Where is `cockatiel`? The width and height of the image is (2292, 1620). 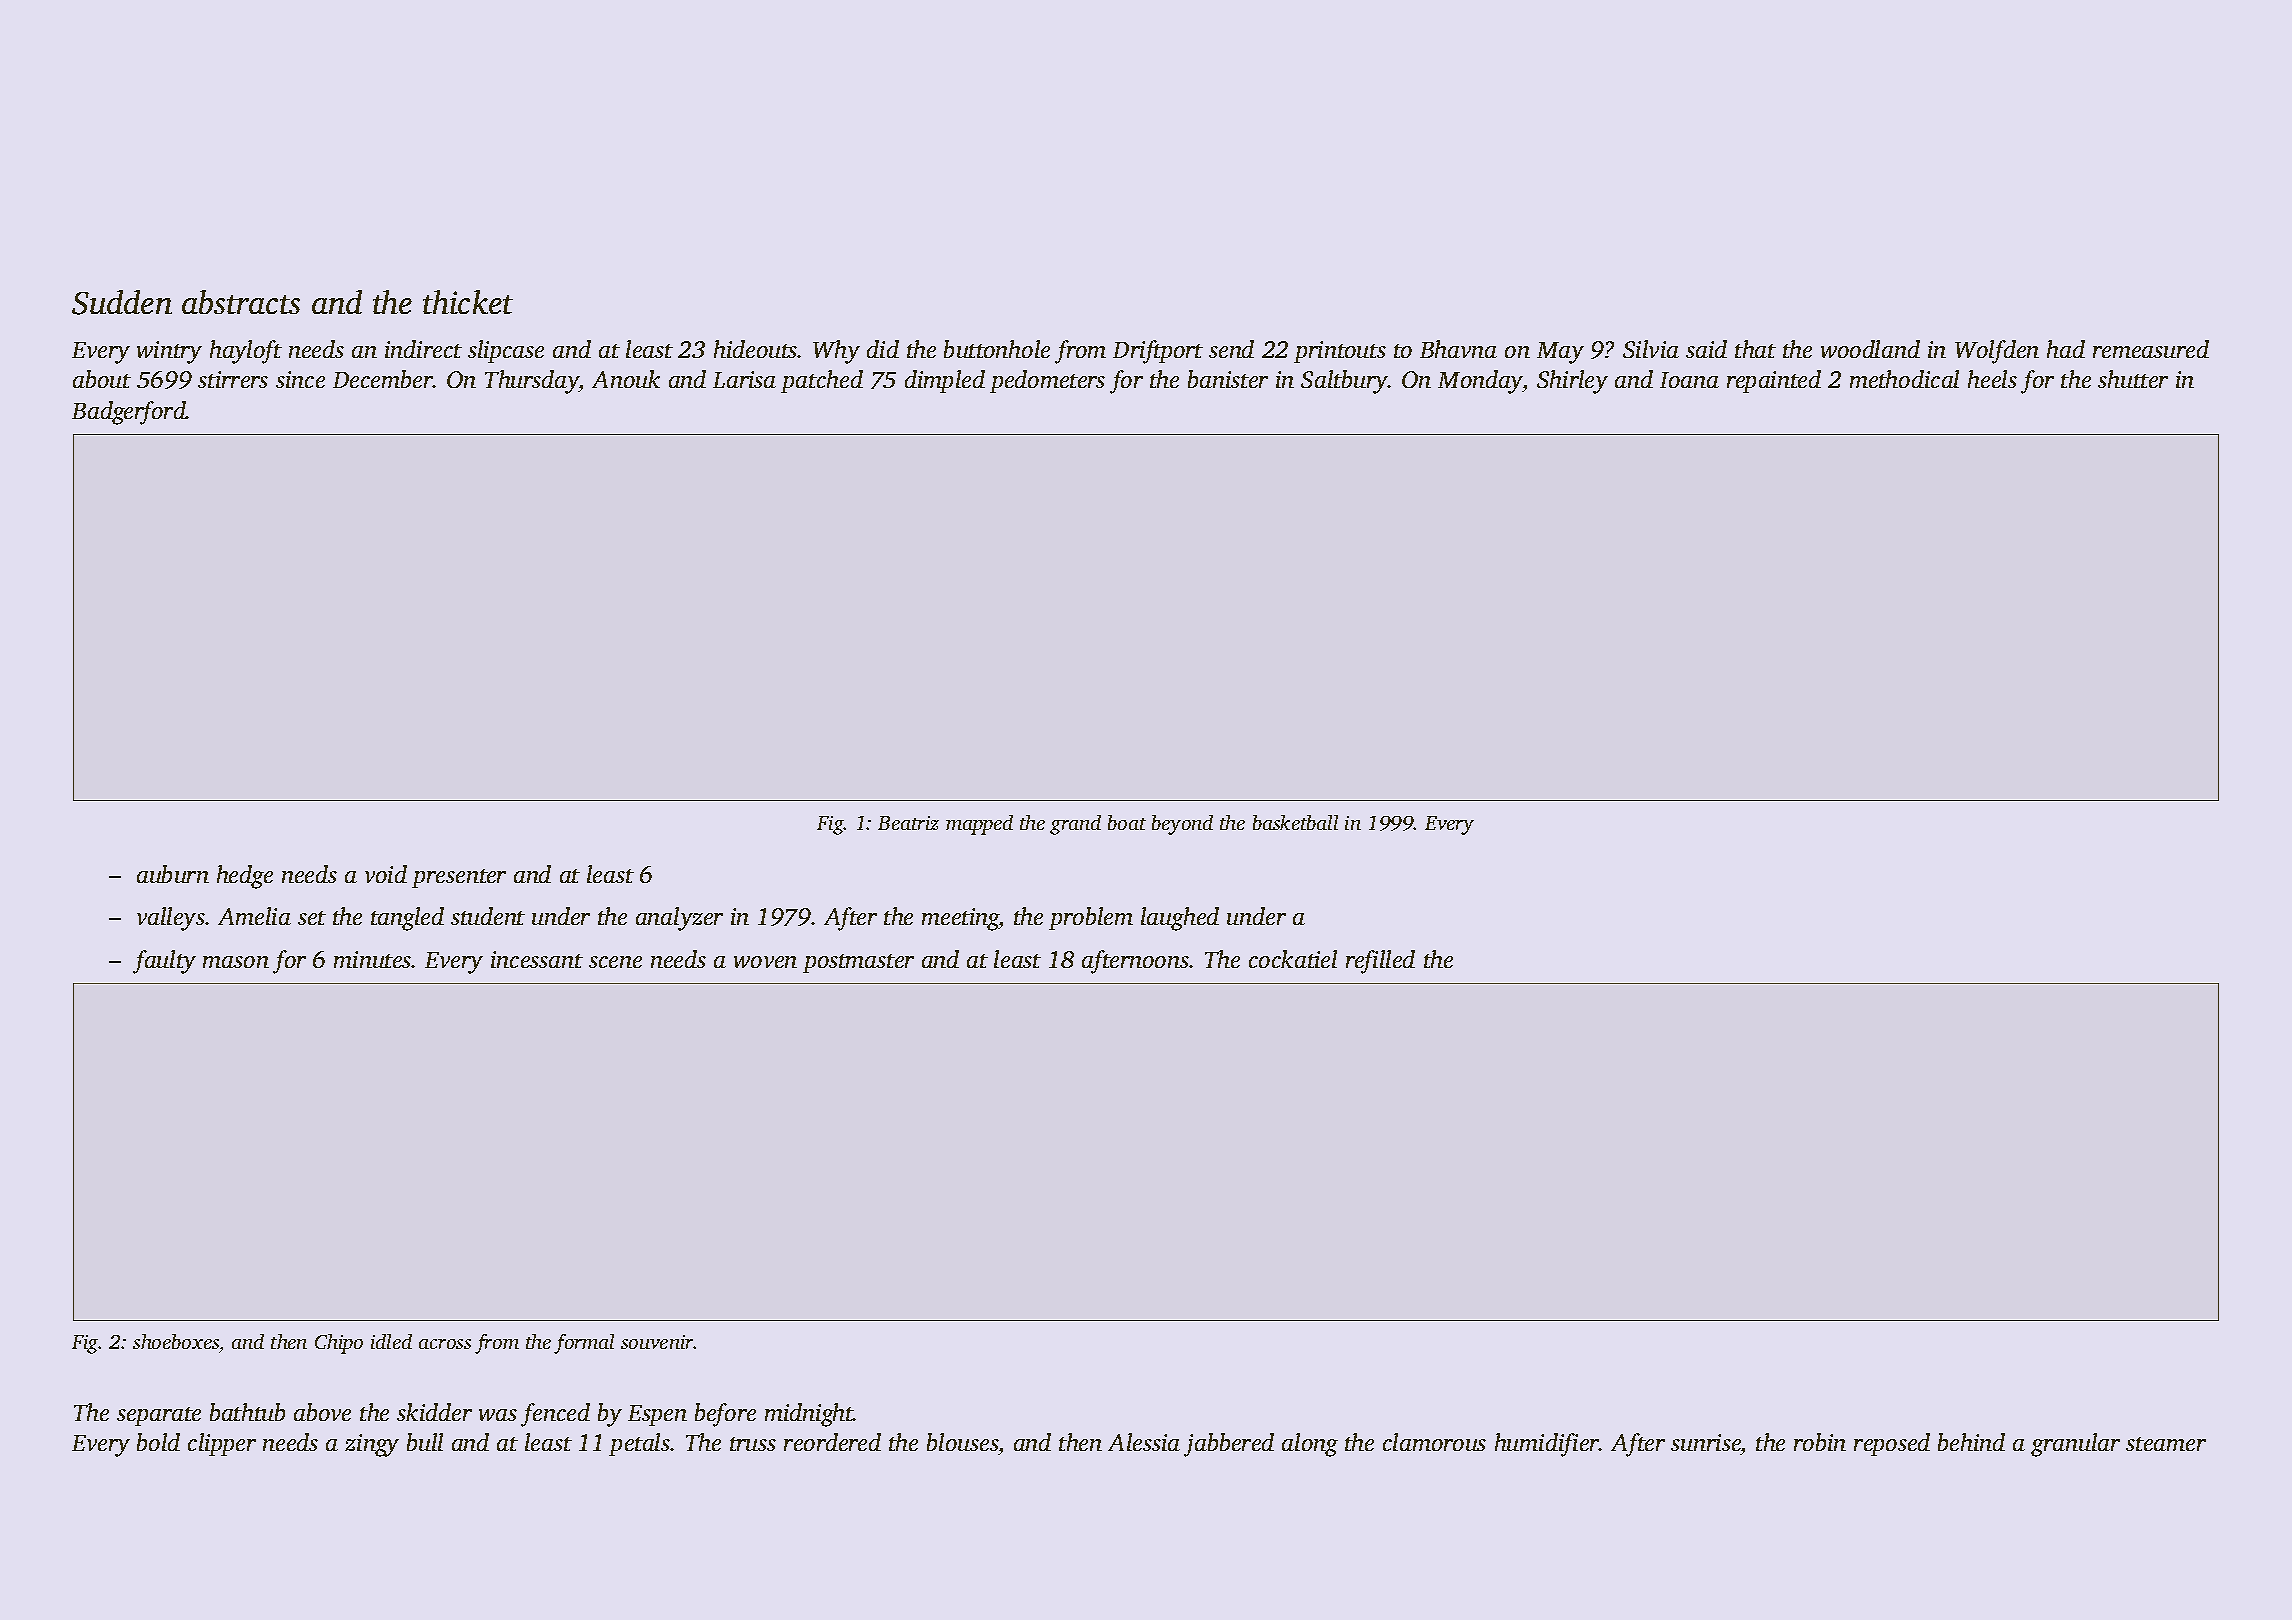 cockatiel is located at coordinates (1293, 959).
